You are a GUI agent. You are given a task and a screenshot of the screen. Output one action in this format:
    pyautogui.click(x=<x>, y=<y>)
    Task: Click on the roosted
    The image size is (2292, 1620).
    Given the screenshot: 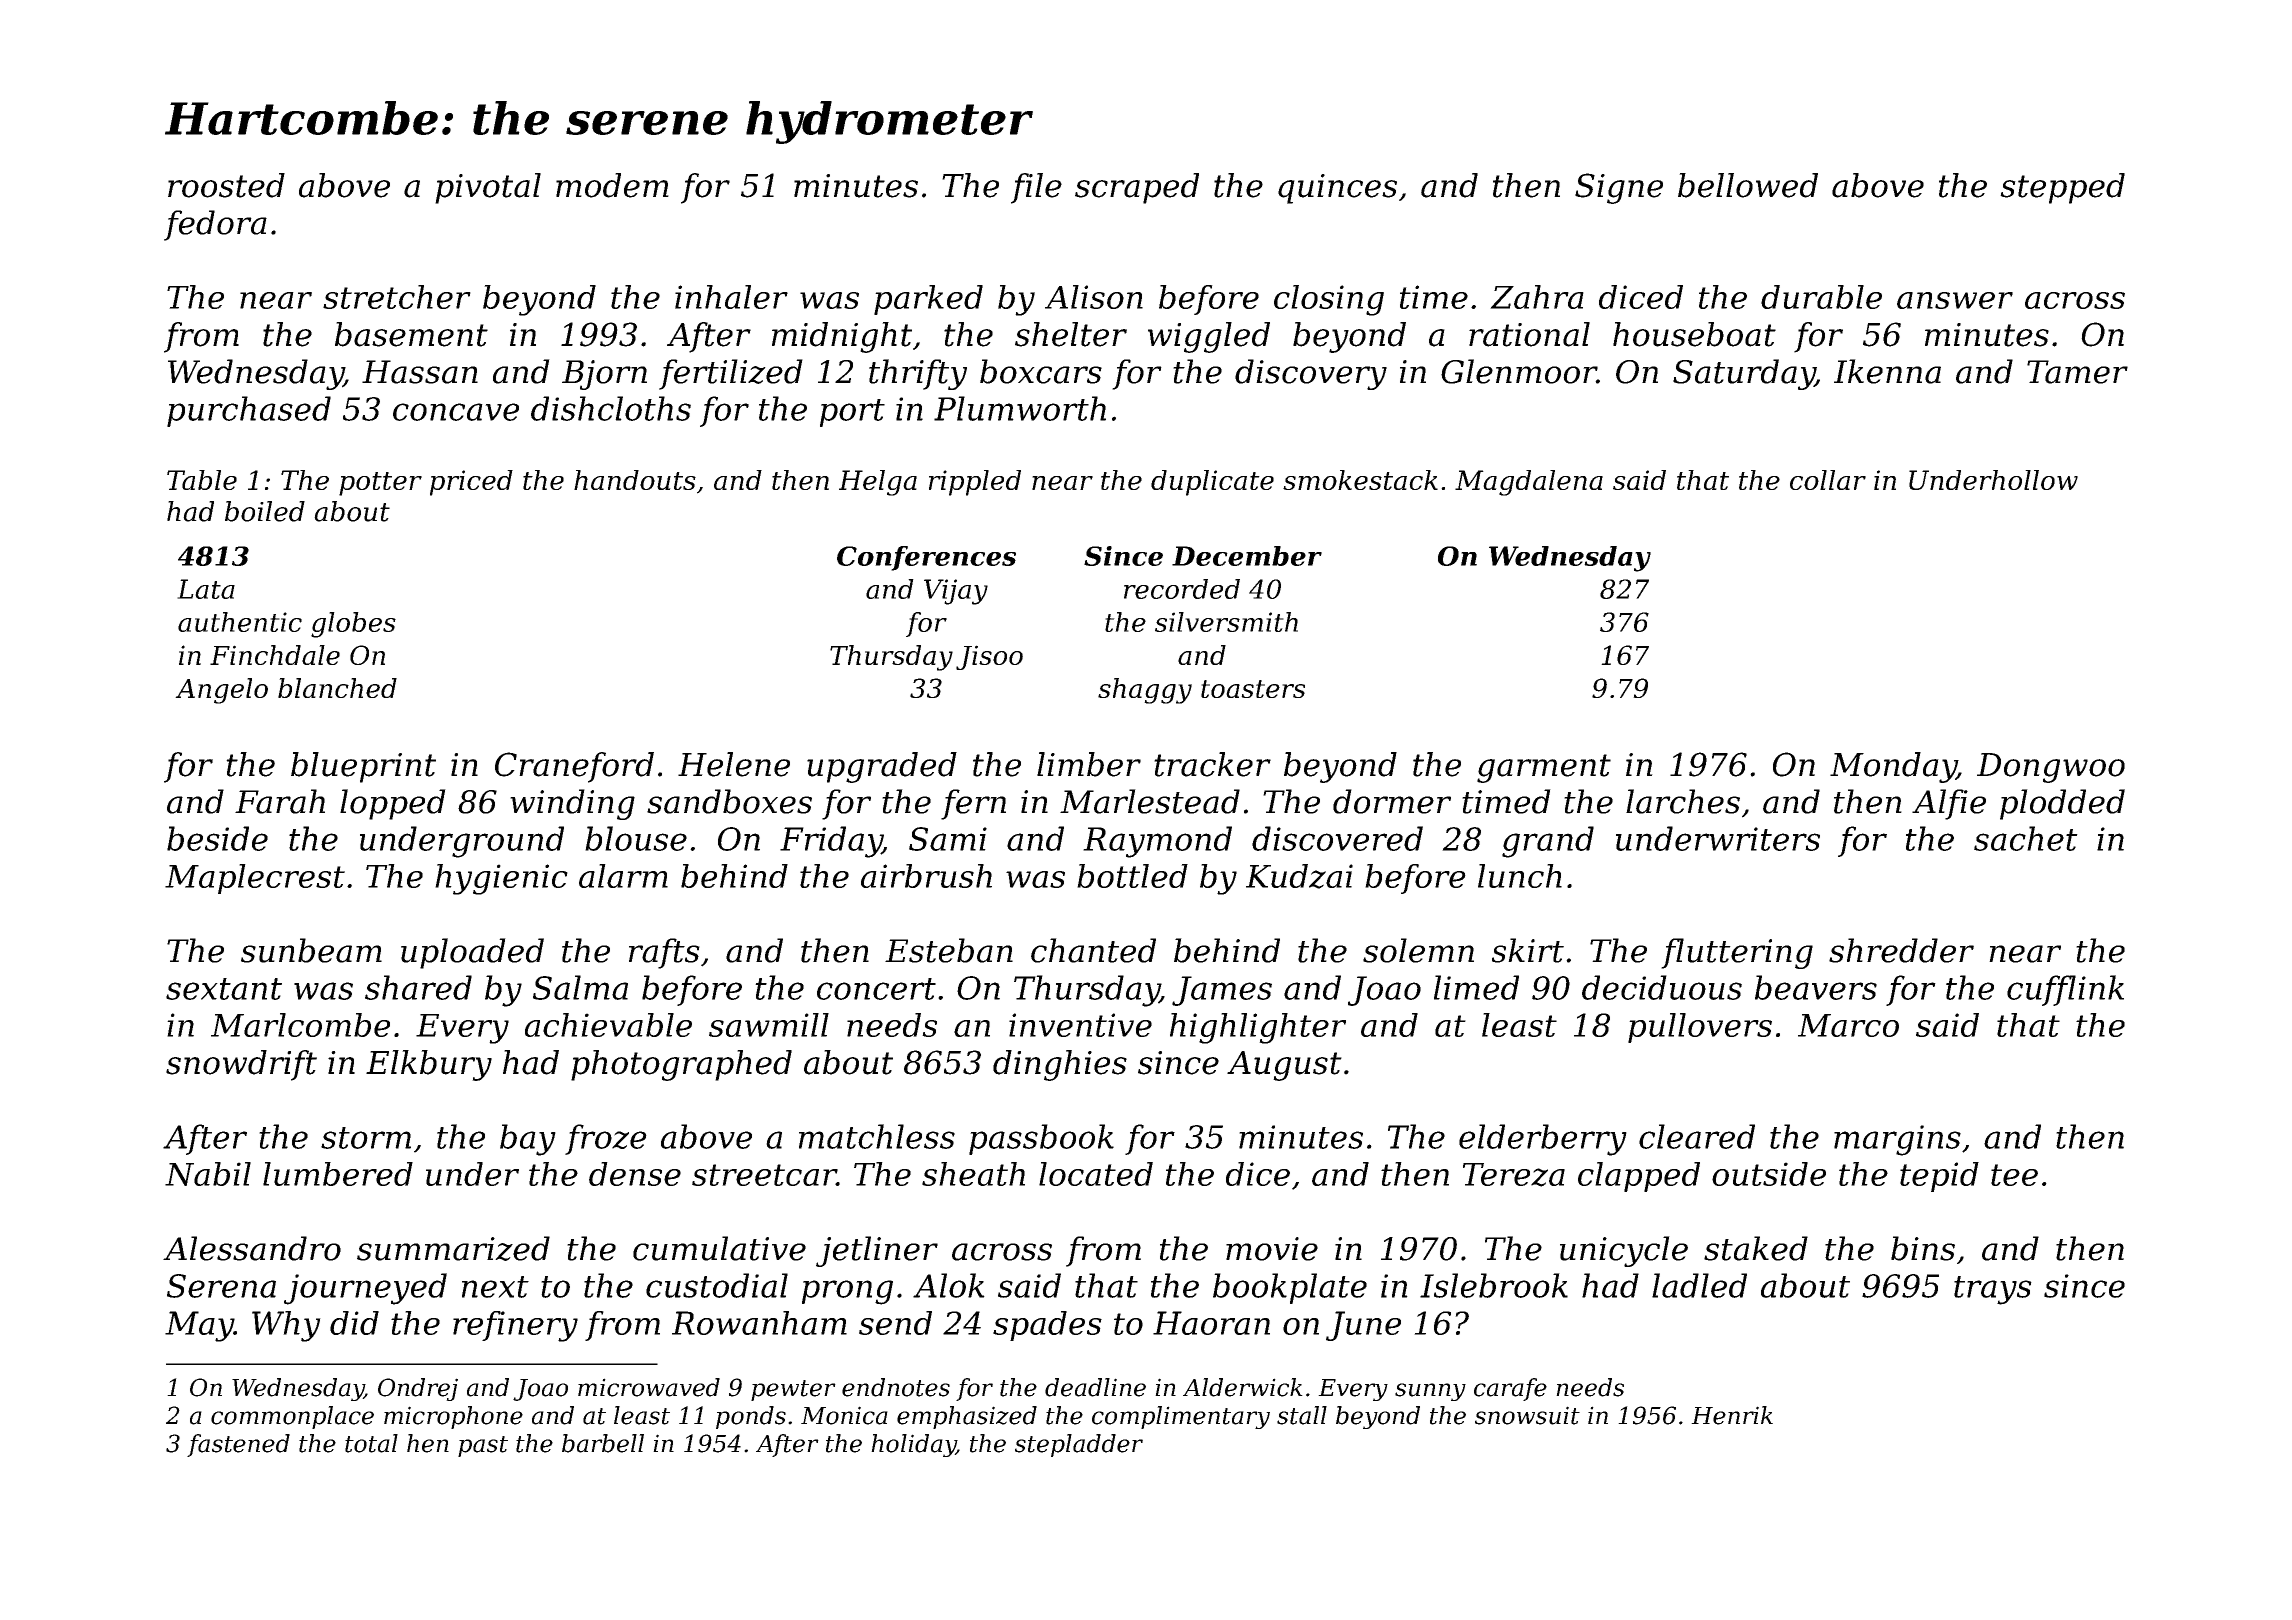 What is the action you would take?
    pyautogui.click(x=226, y=185)
